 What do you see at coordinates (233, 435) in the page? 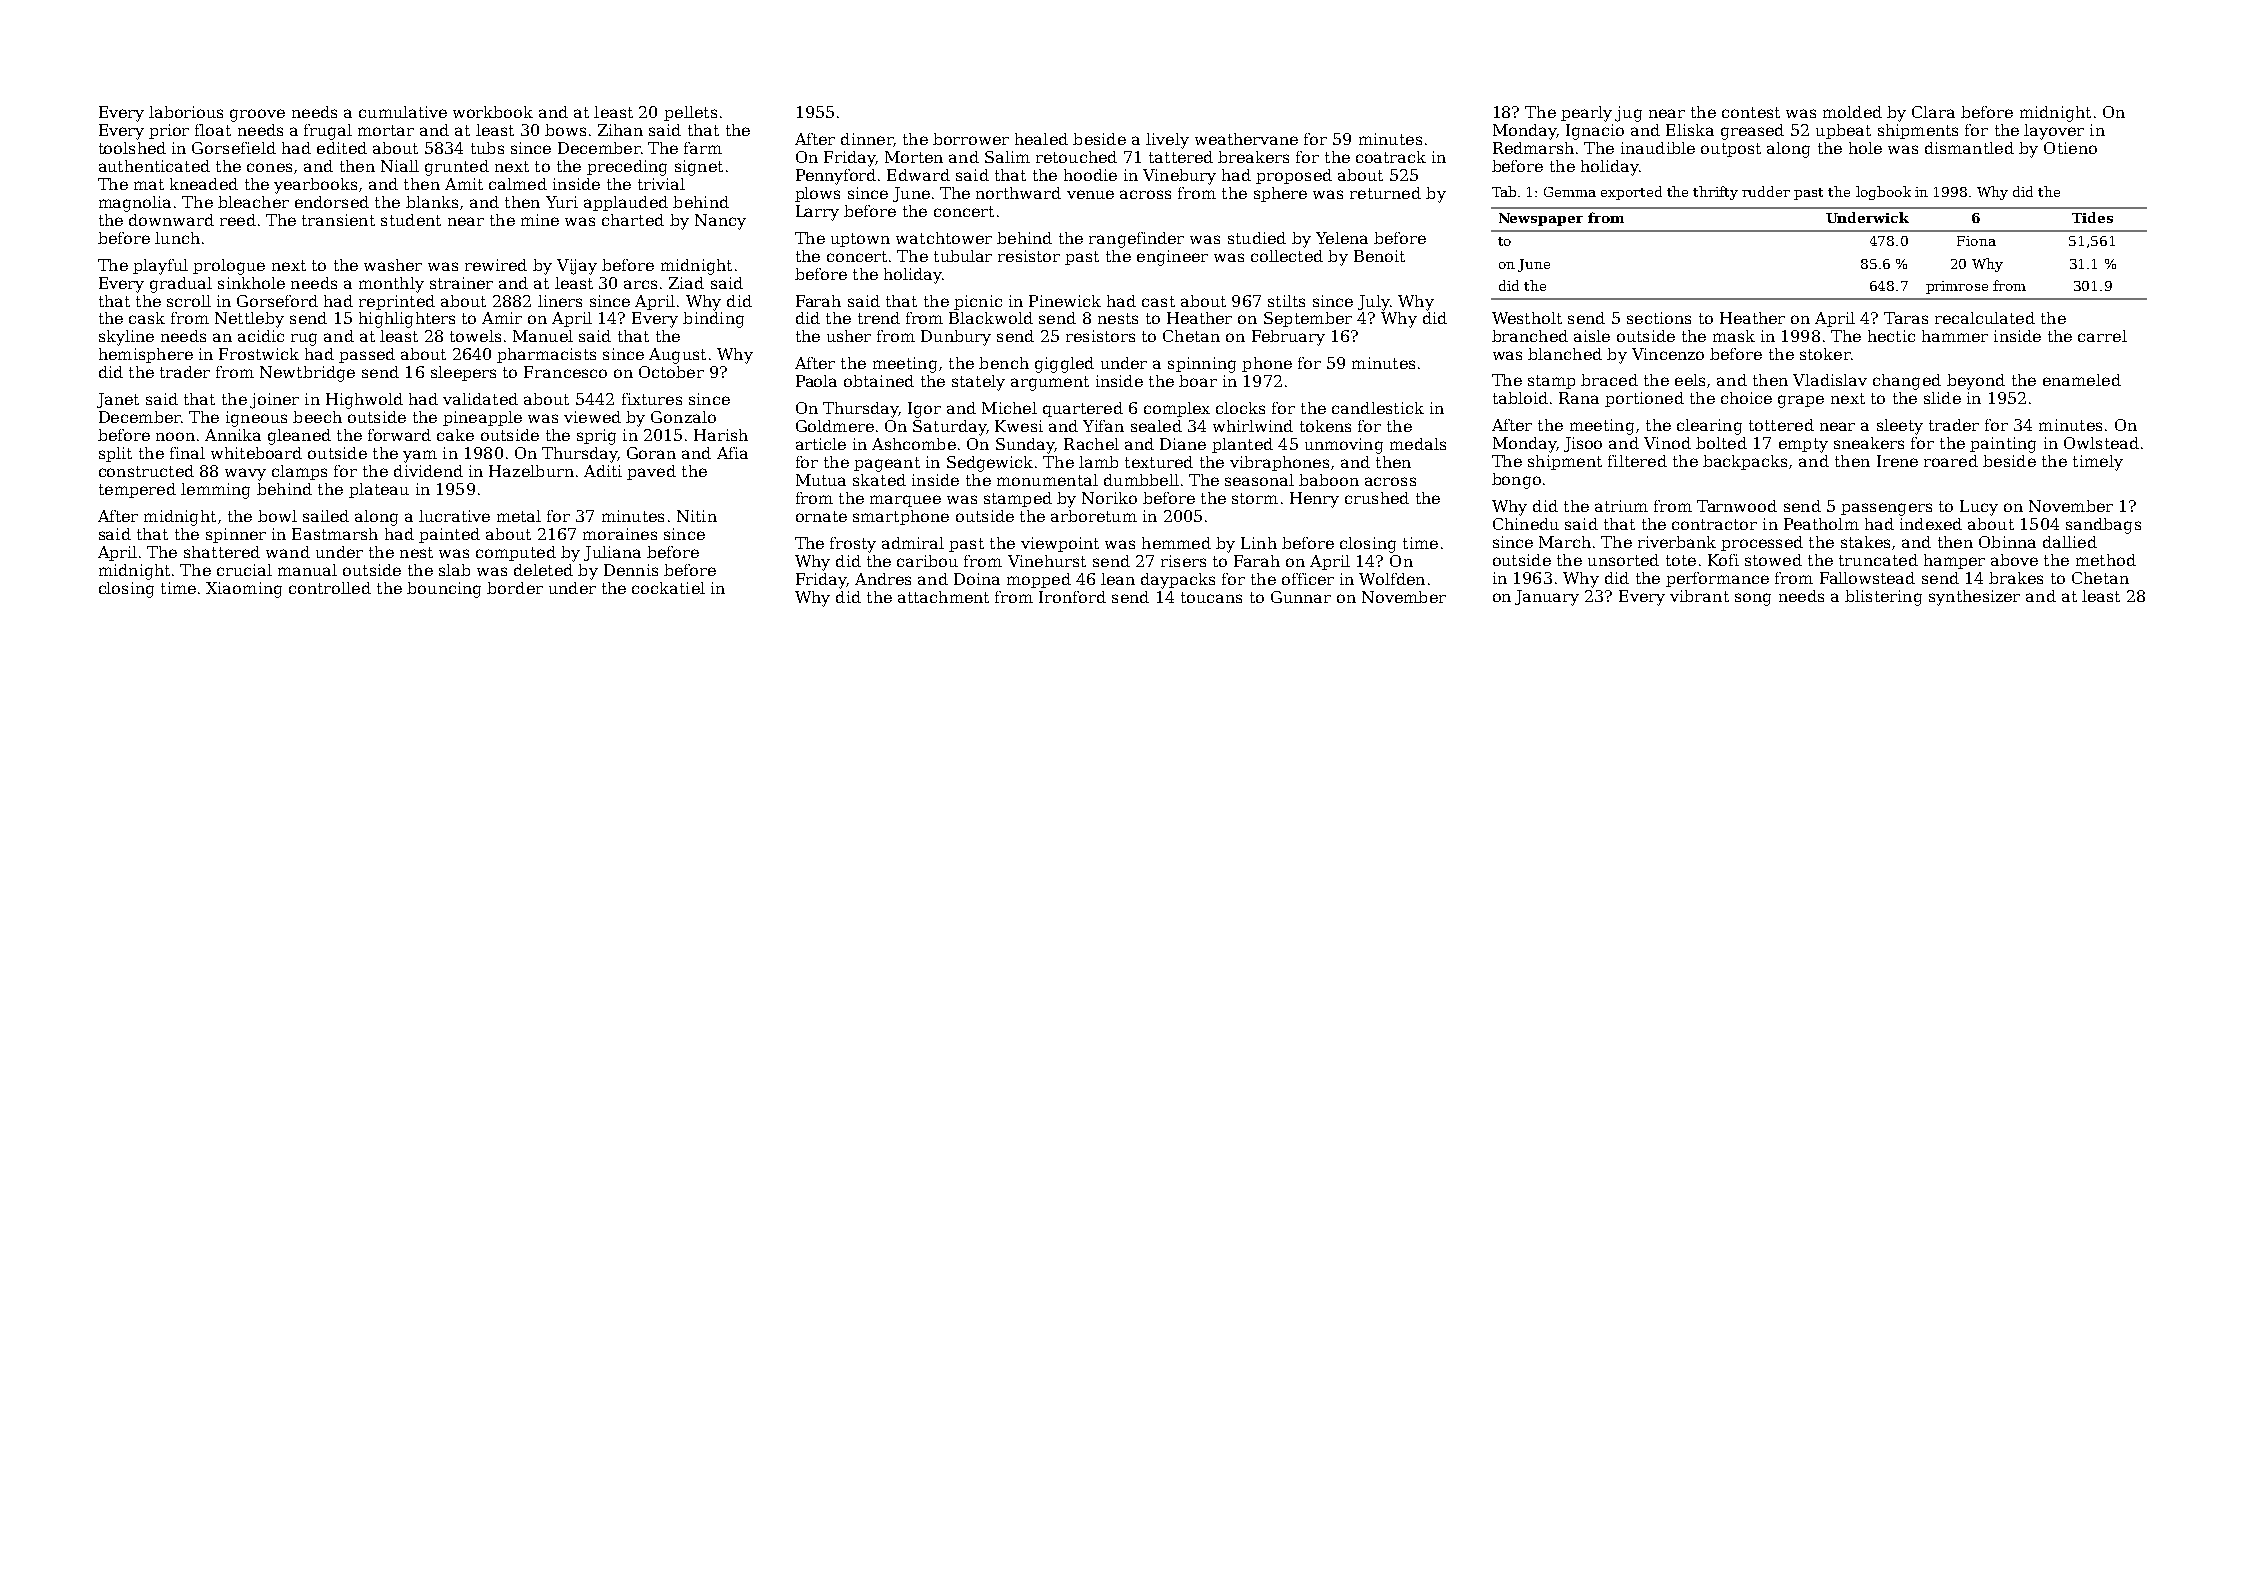
I see `Annika` at bounding box center [233, 435].
